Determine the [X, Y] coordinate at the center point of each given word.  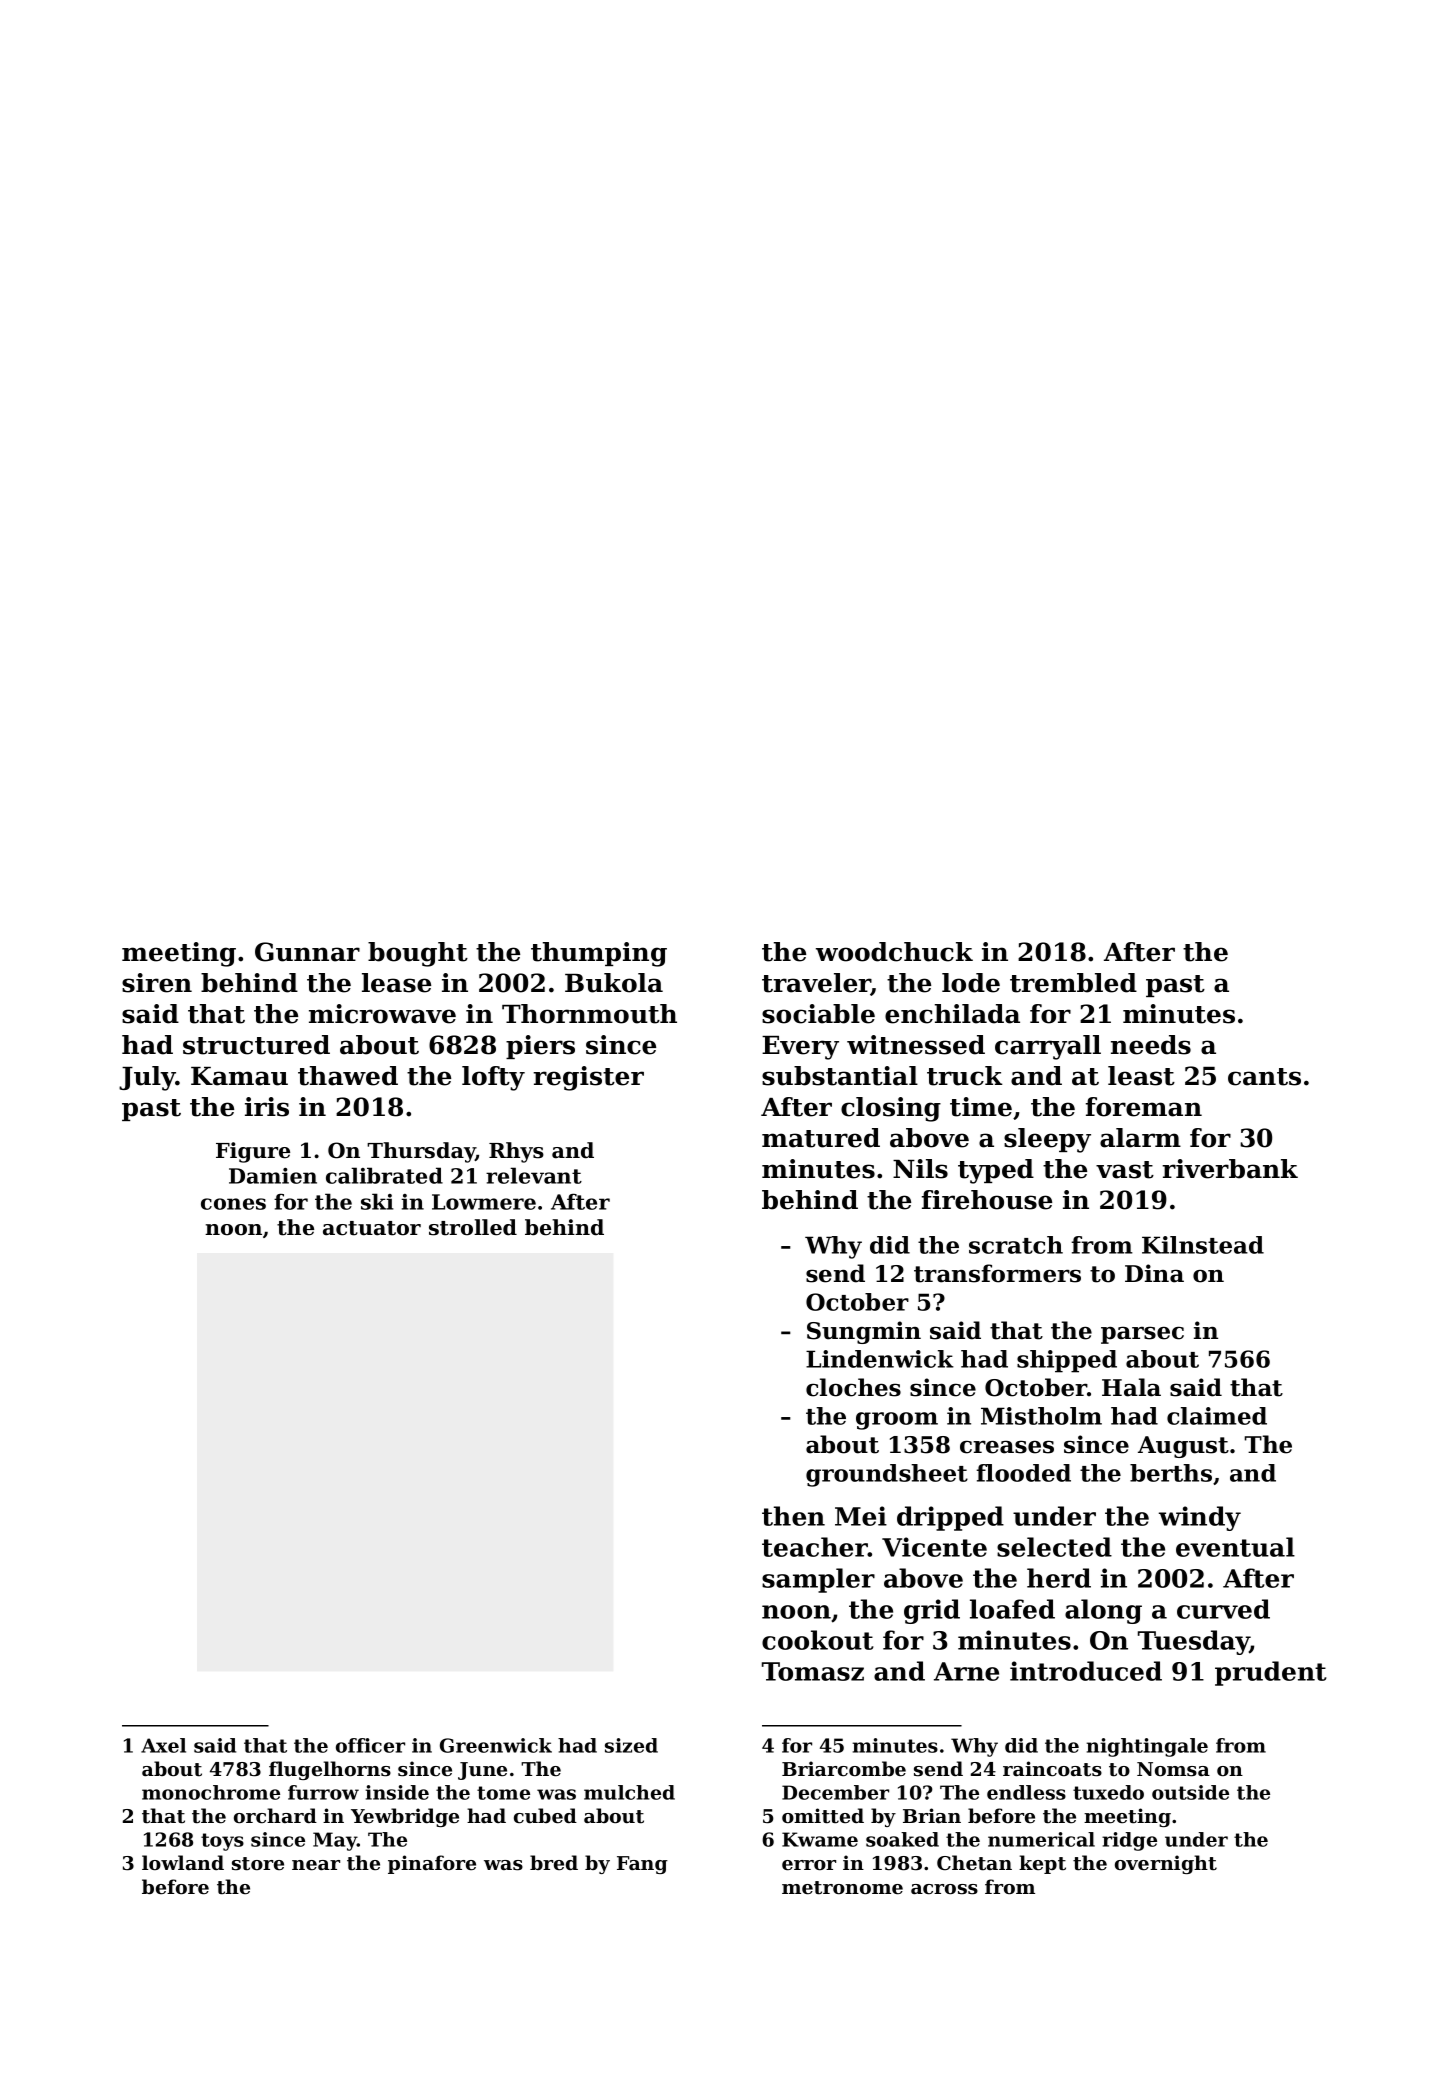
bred [554, 1862]
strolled [473, 1227]
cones [233, 1204]
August [1183, 1447]
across [944, 1889]
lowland [183, 1862]
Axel [163, 1745]
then [793, 1516]
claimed [1217, 1416]
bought [418, 954]
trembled [1073, 983]
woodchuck [894, 952]
